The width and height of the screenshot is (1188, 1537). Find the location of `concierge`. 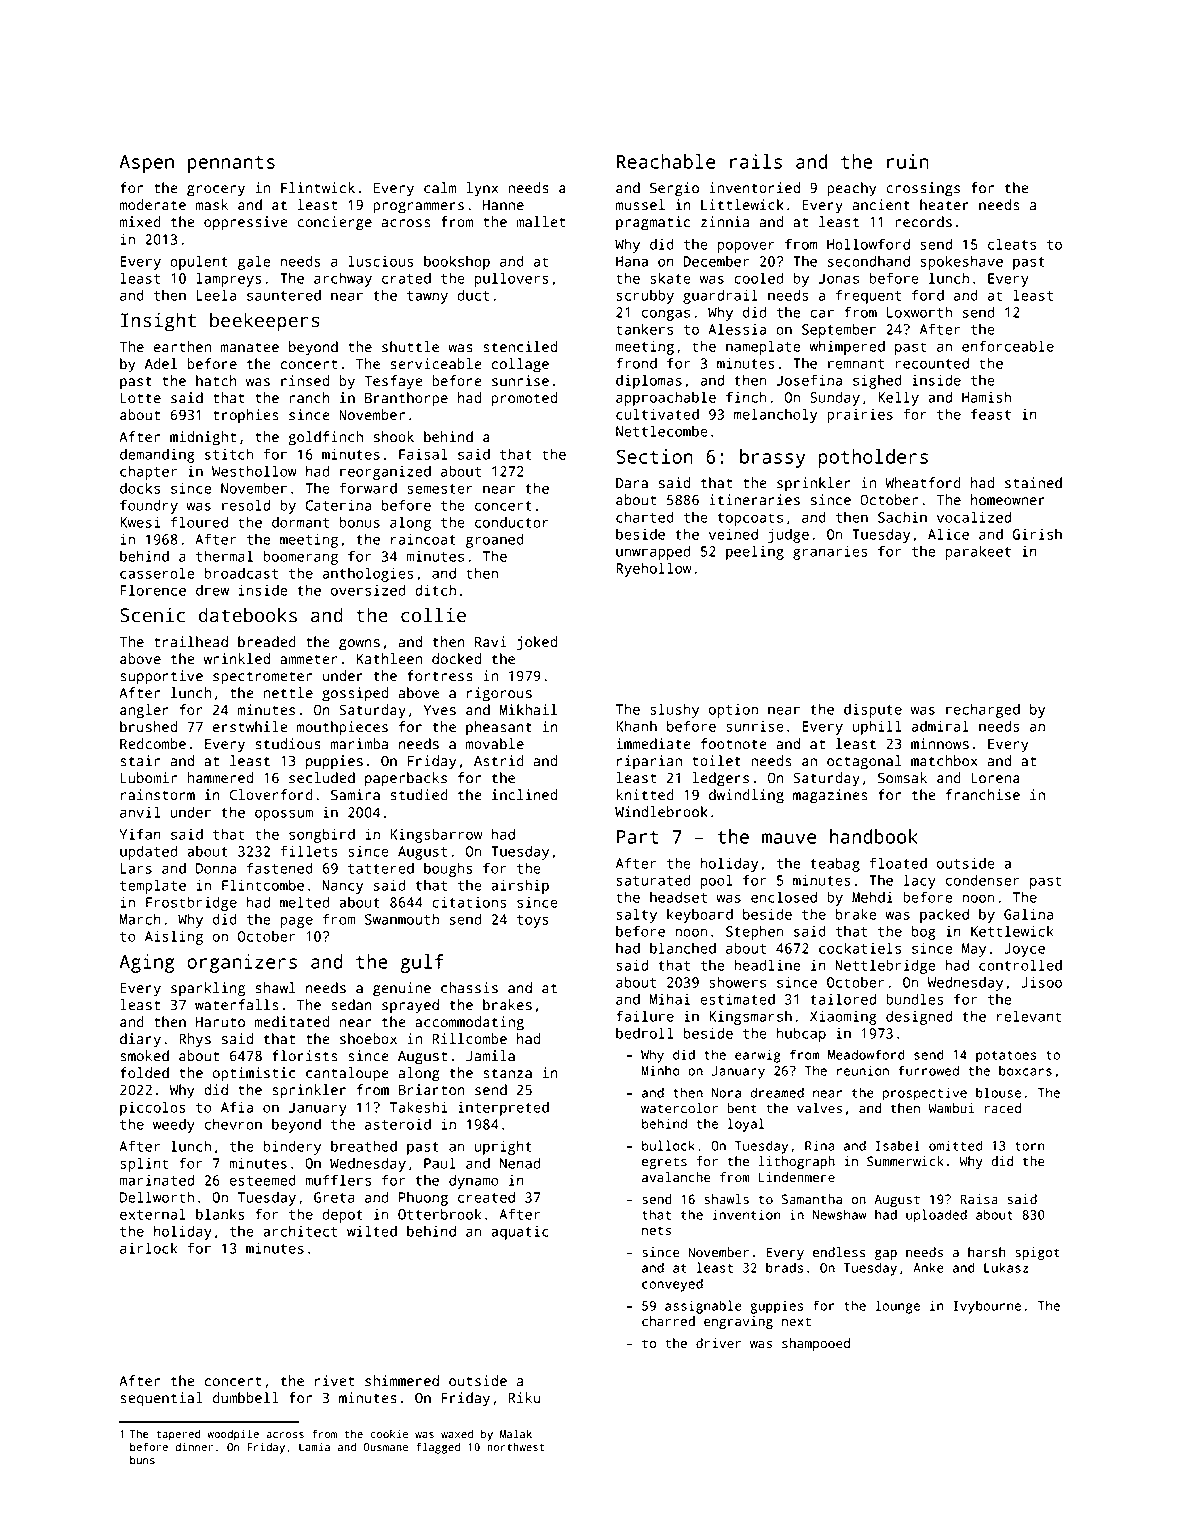

concierge is located at coordinates (334, 223).
